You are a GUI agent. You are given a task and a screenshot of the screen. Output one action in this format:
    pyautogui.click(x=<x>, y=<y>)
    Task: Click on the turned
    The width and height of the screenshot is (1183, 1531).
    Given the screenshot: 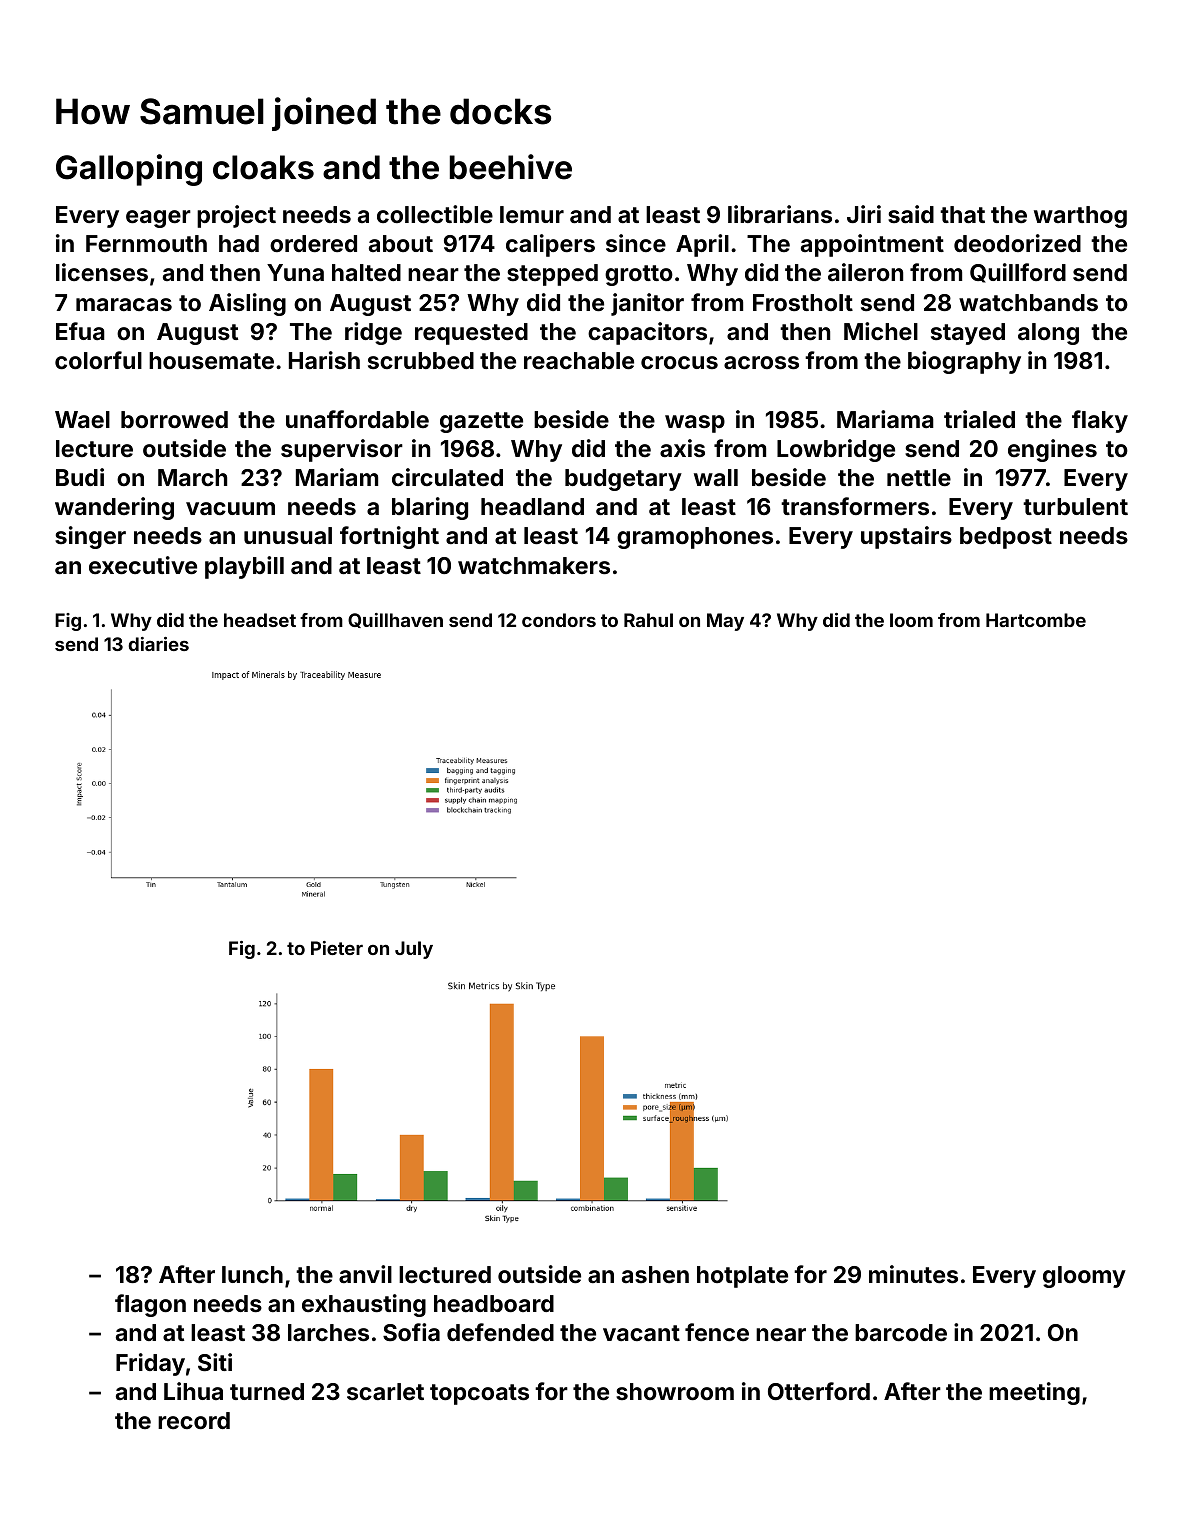 What is the action you would take?
    pyautogui.click(x=267, y=1391)
